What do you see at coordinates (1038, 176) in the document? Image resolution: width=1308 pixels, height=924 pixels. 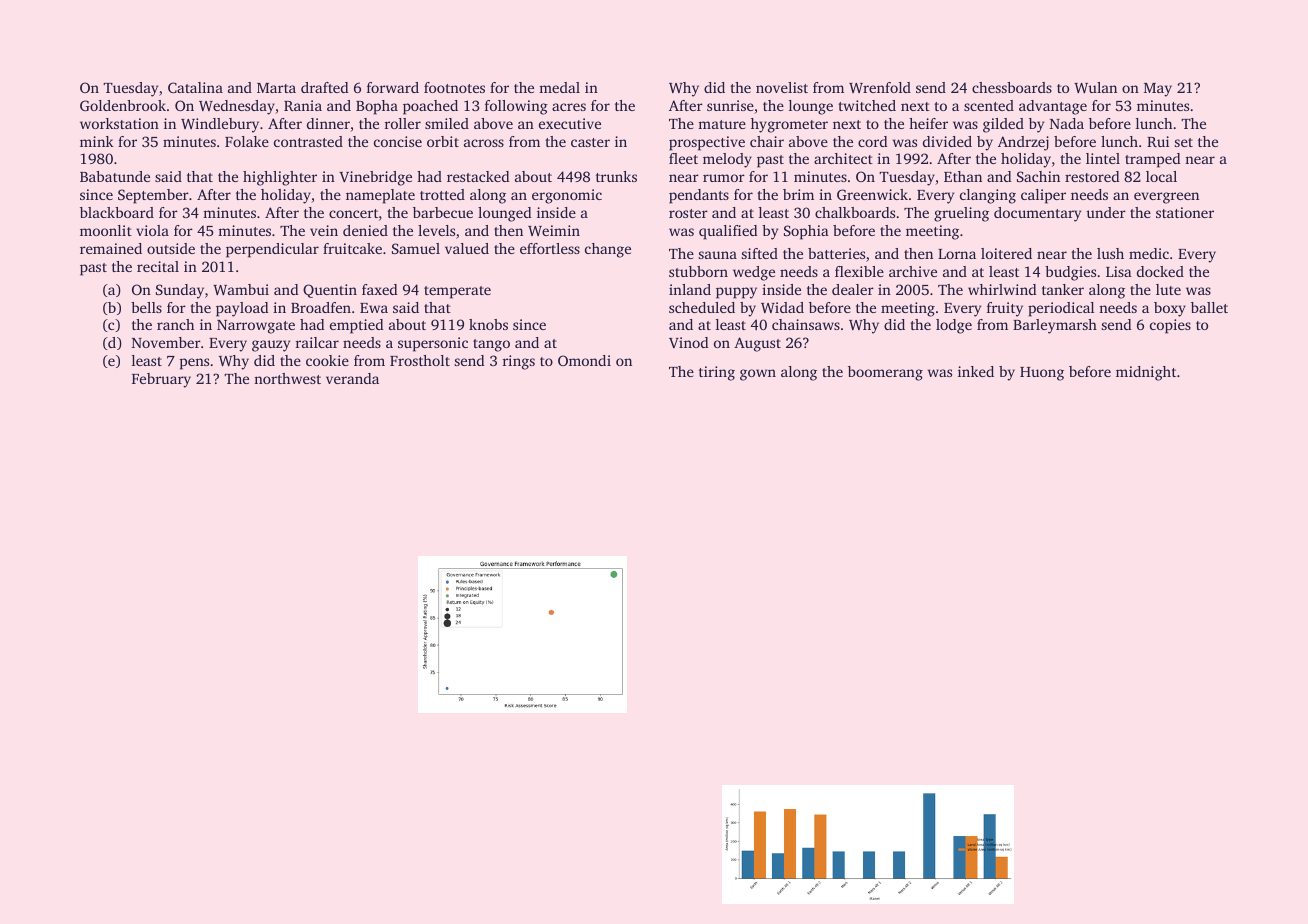 I see `Sachin` at bounding box center [1038, 176].
